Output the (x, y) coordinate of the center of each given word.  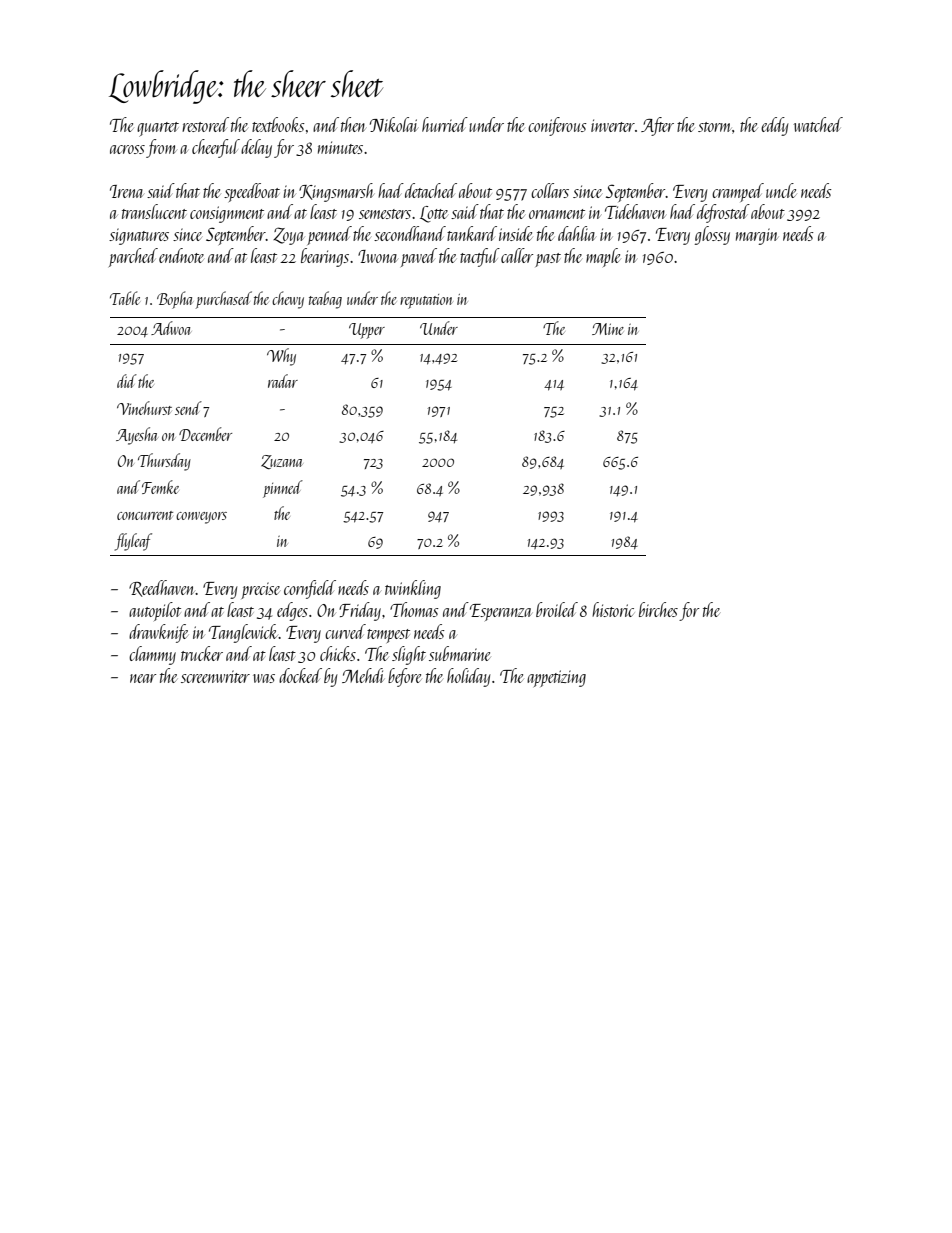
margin (757, 236)
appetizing (556, 678)
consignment (227, 214)
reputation (426, 301)
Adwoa (171, 328)
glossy (712, 235)
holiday (468, 677)
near (143, 678)
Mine (608, 329)
